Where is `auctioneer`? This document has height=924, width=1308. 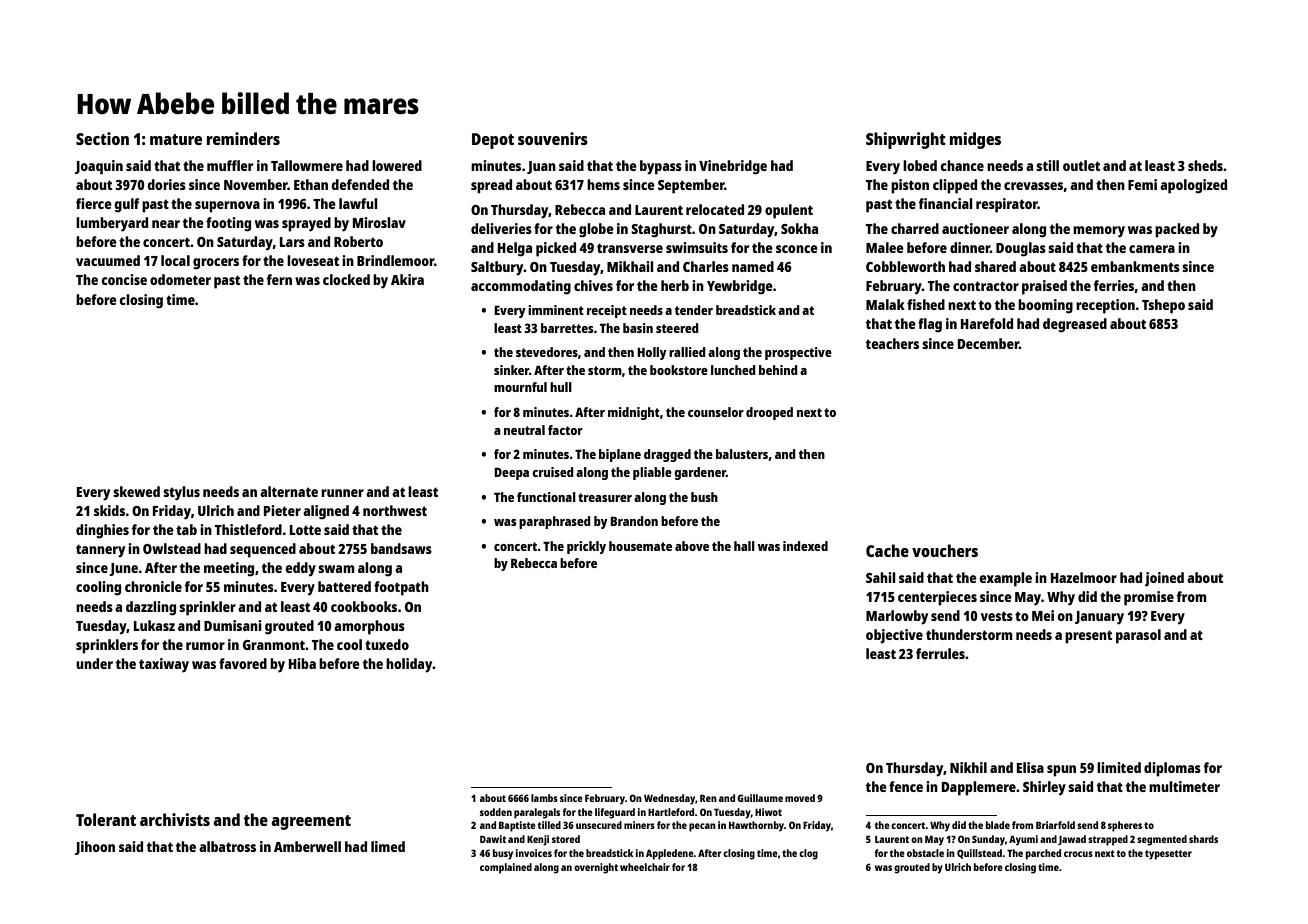
auctioneer is located at coordinates (975, 228).
